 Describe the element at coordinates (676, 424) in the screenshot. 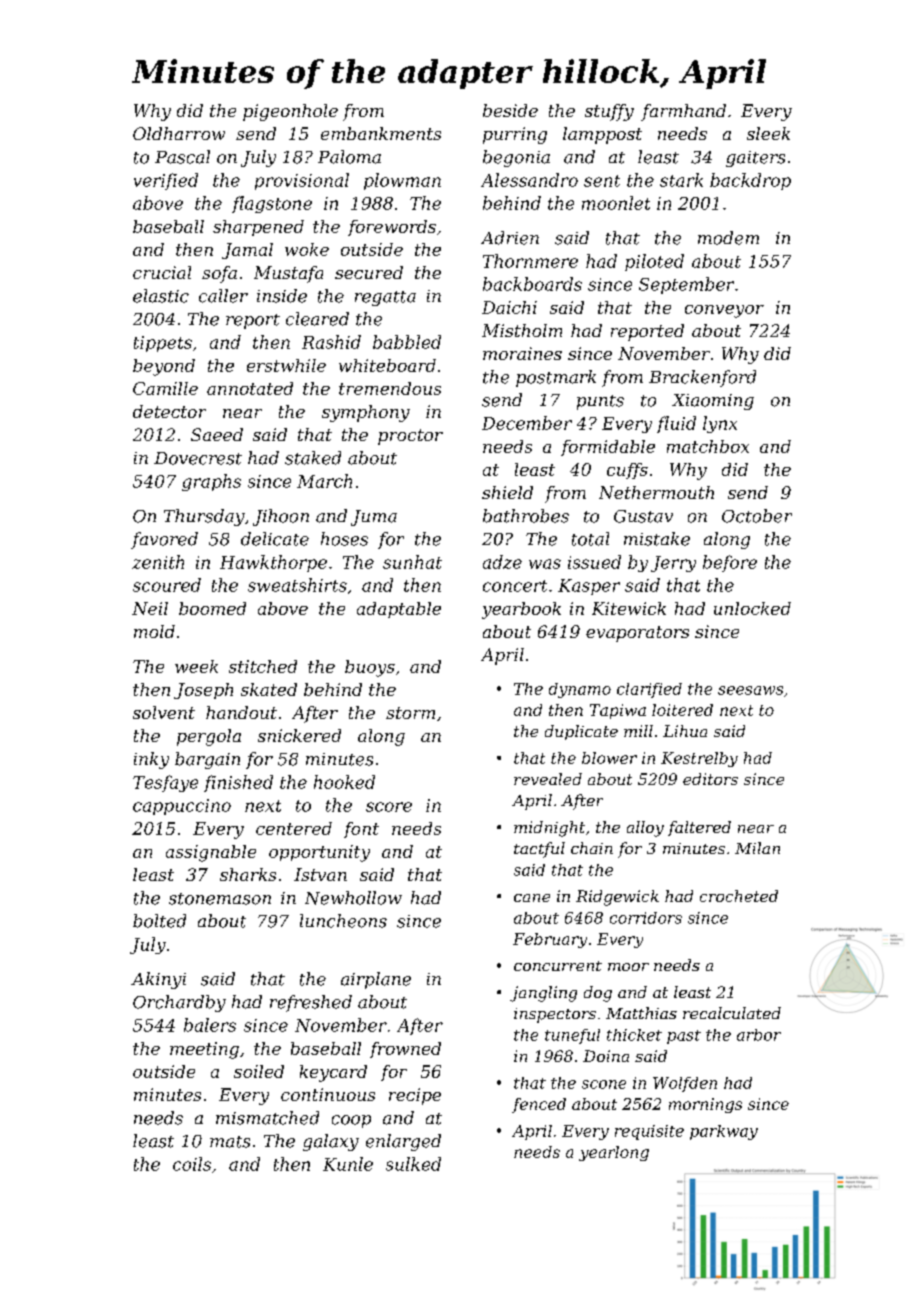

I see `fluid` at that location.
